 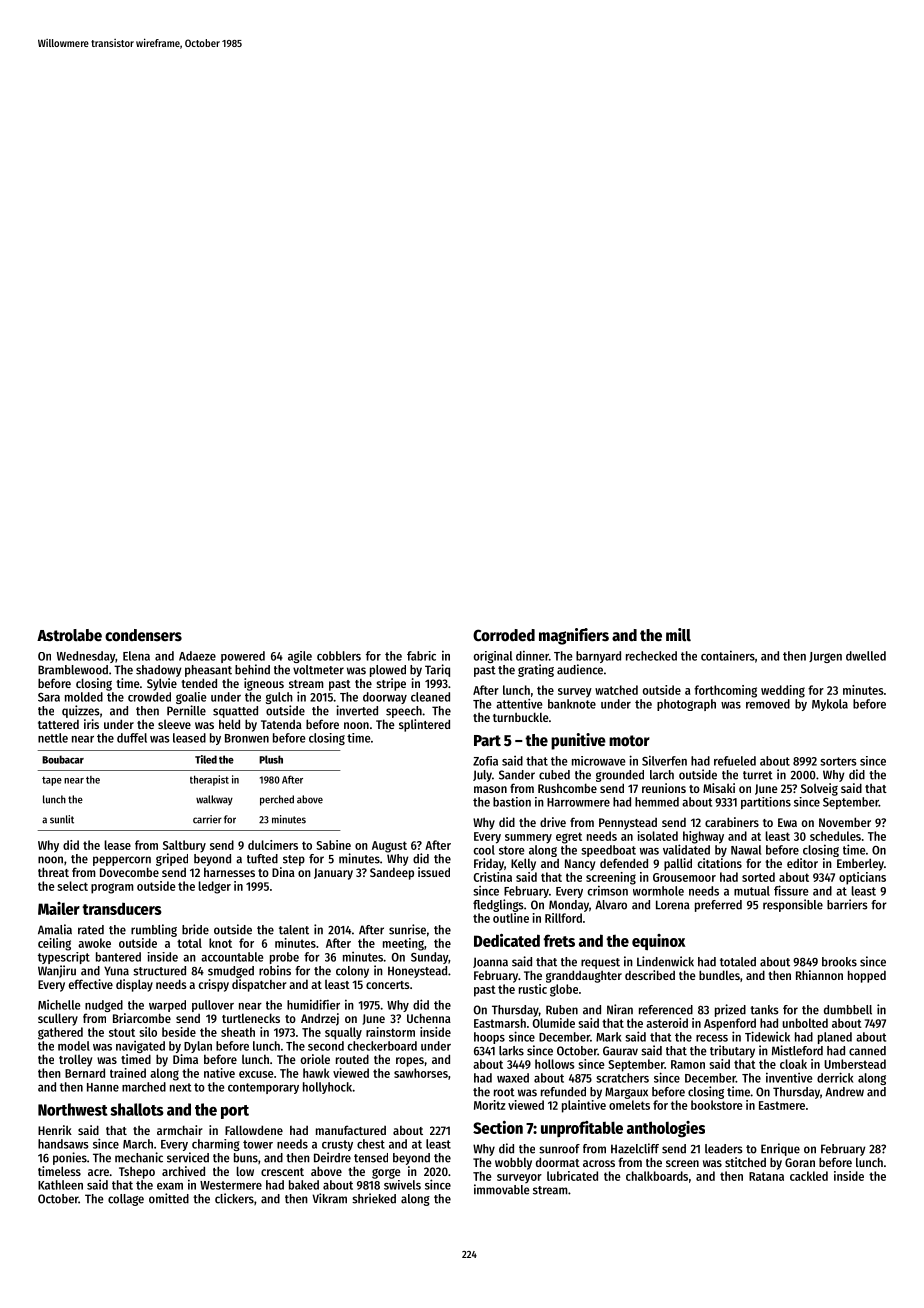 What do you see at coordinates (498, 905) in the screenshot?
I see `fledglings` at bounding box center [498, 905].
